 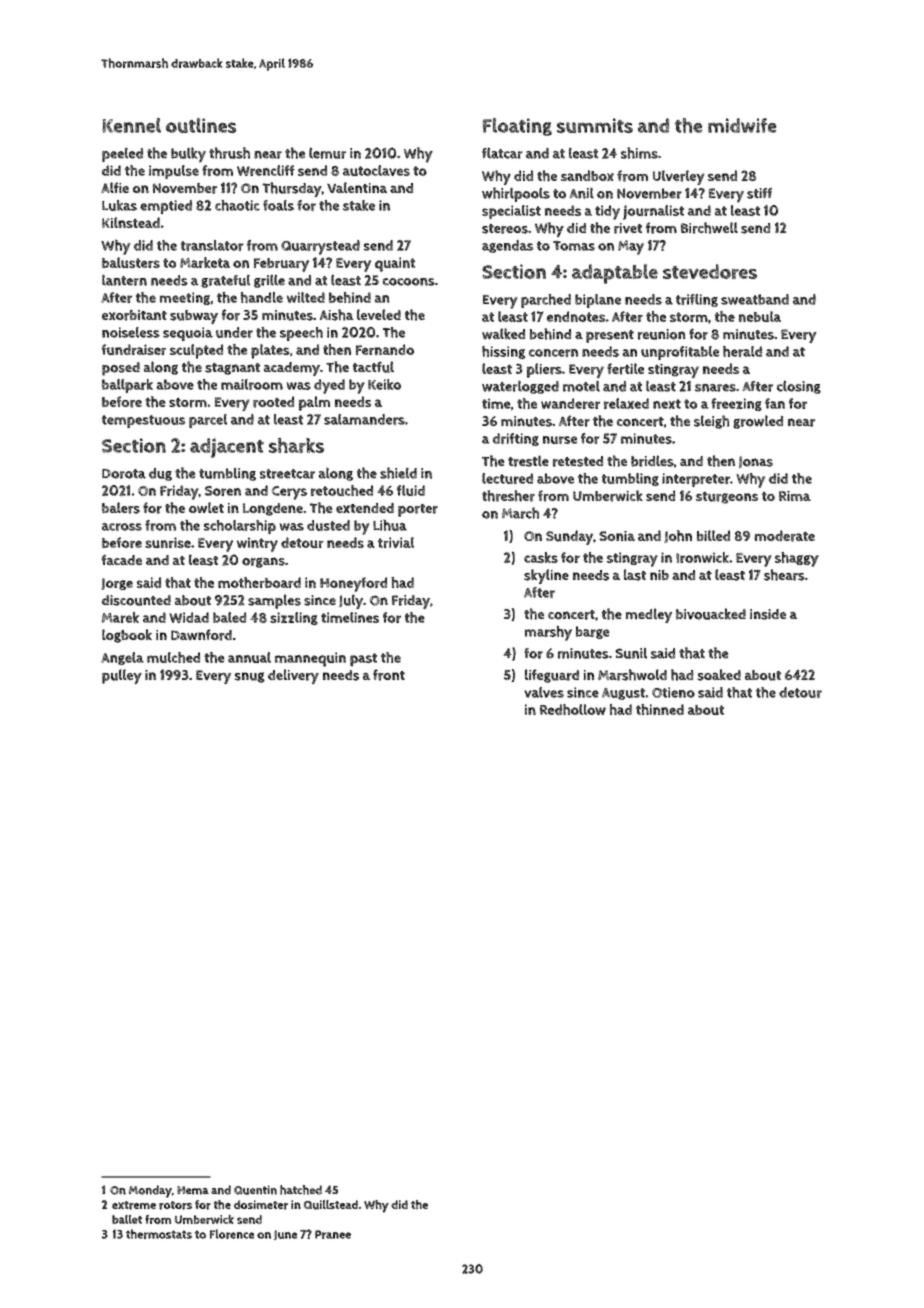 I want to click on June, so click(x=285, y=1235).
